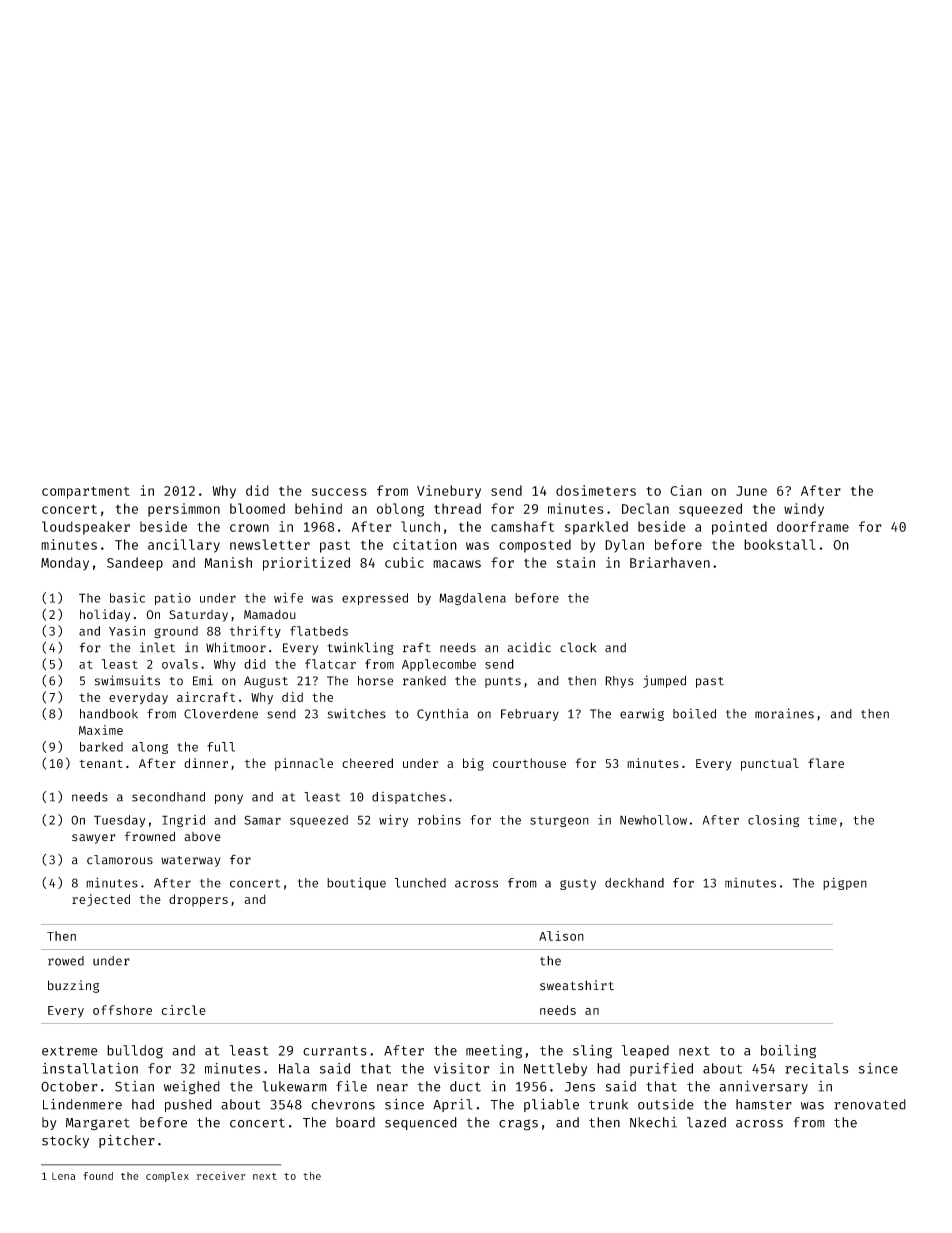 Image resolution: width=952 pixels, height=1233 pixels. Describe the element at coordinates (845, 884) in the screenshot. I see `pigpen` at that location.
